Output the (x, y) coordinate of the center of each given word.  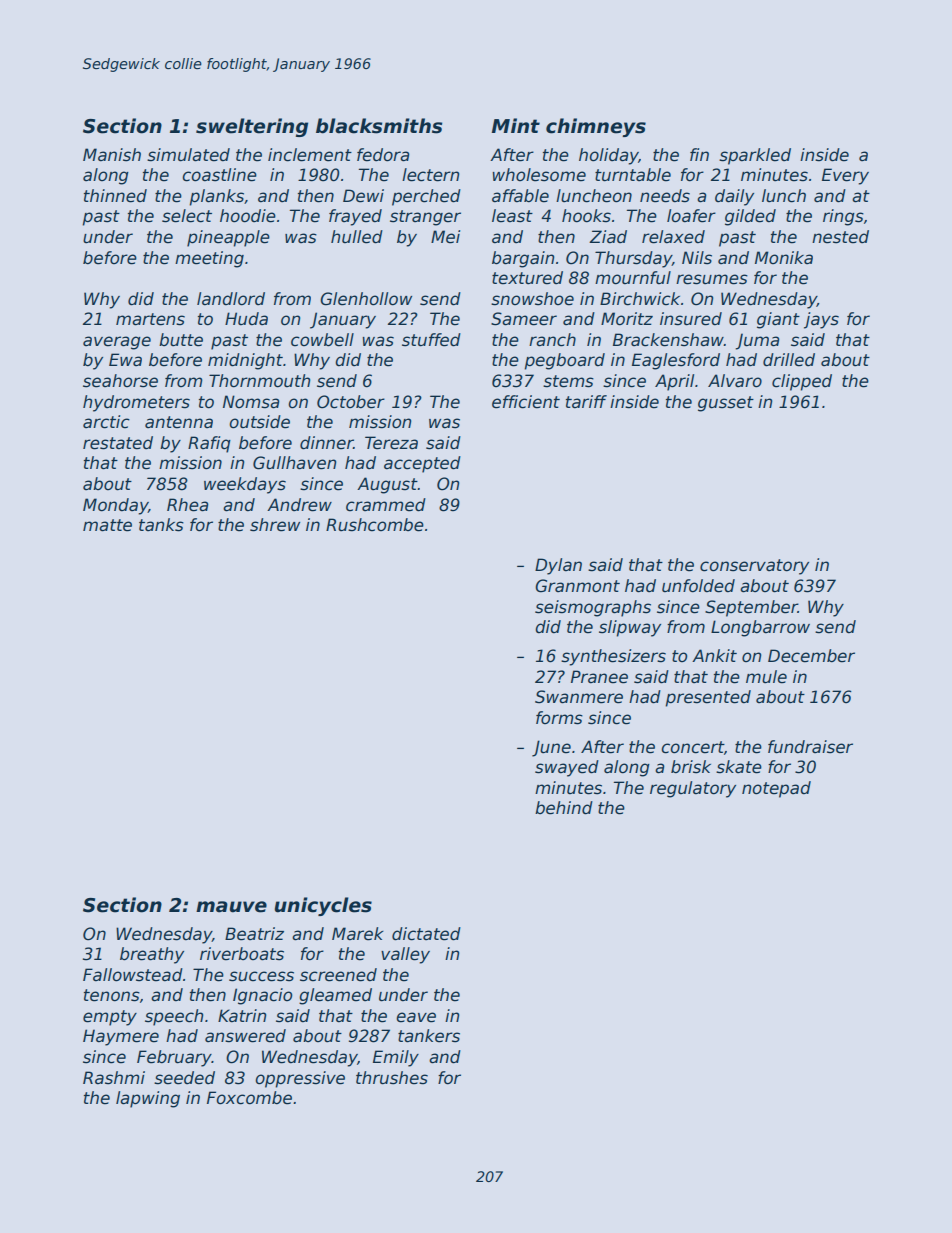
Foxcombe (249, 1098)
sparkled (755, 156)
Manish (112, 155)
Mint (516, 125)
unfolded (698, 586)
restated (118, 443)
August (387, 485)
